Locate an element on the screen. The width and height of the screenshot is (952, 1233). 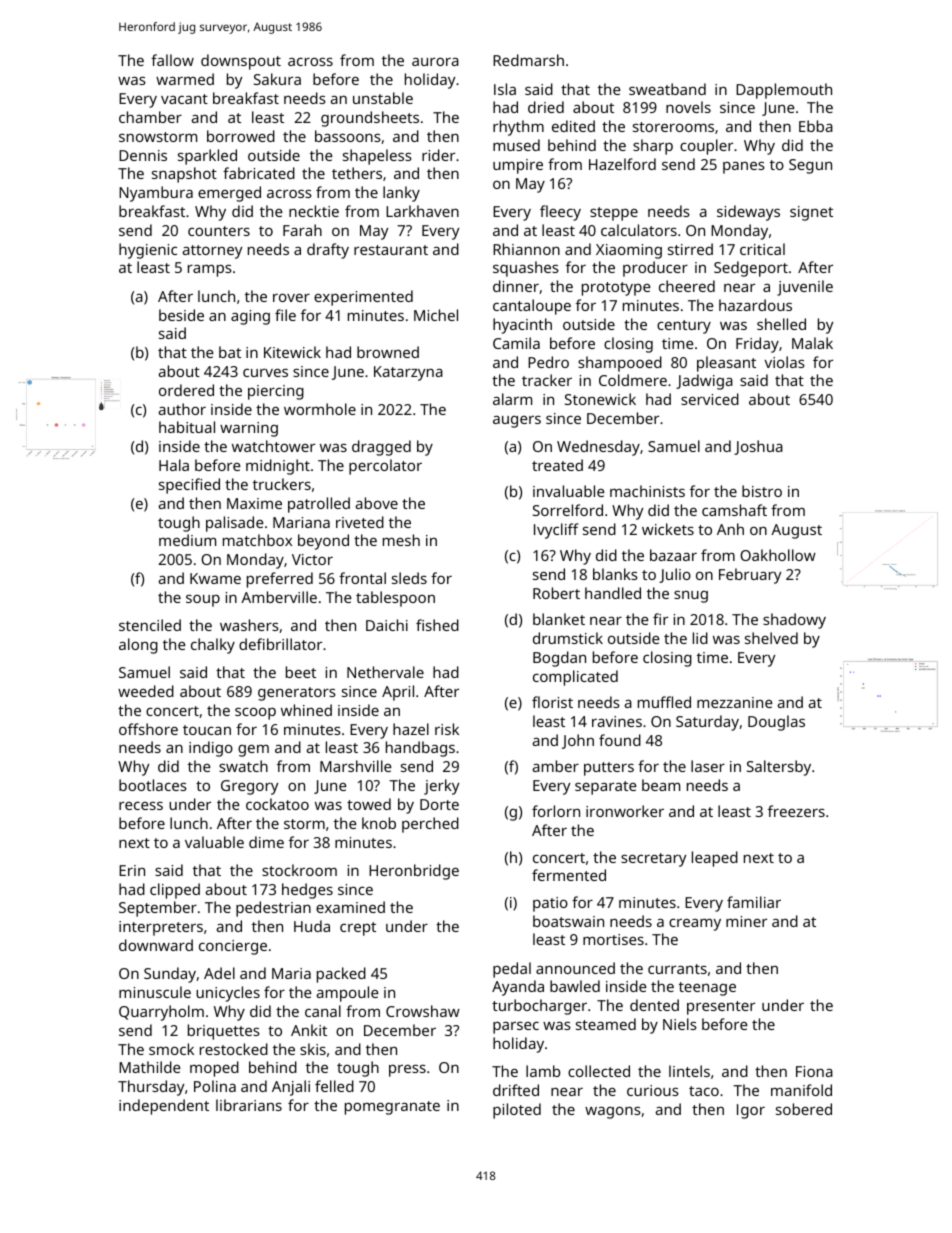
calculators is located at coordinates (639, 230).
